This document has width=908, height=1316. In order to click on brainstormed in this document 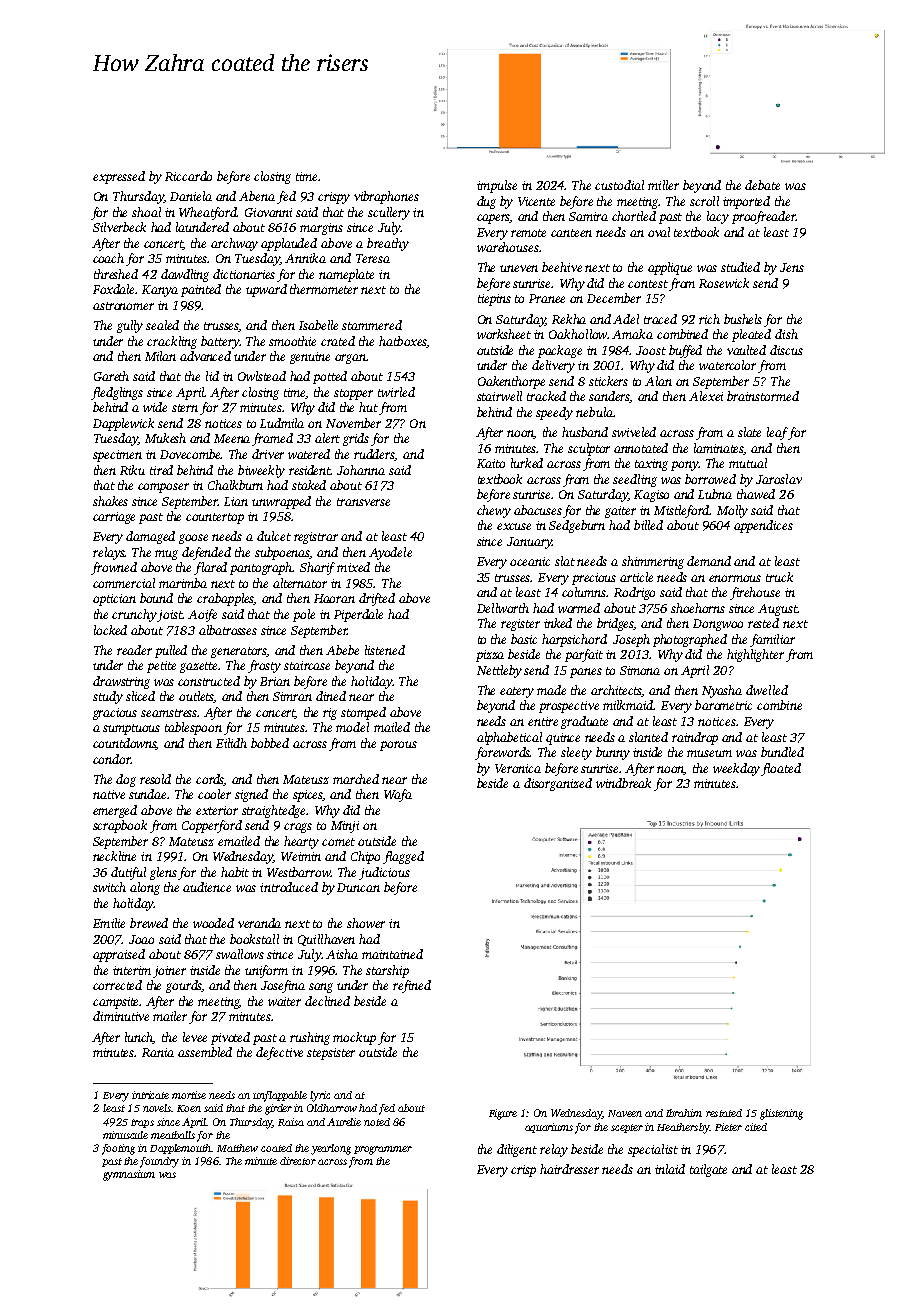, I will do `click(763, 396)`.
